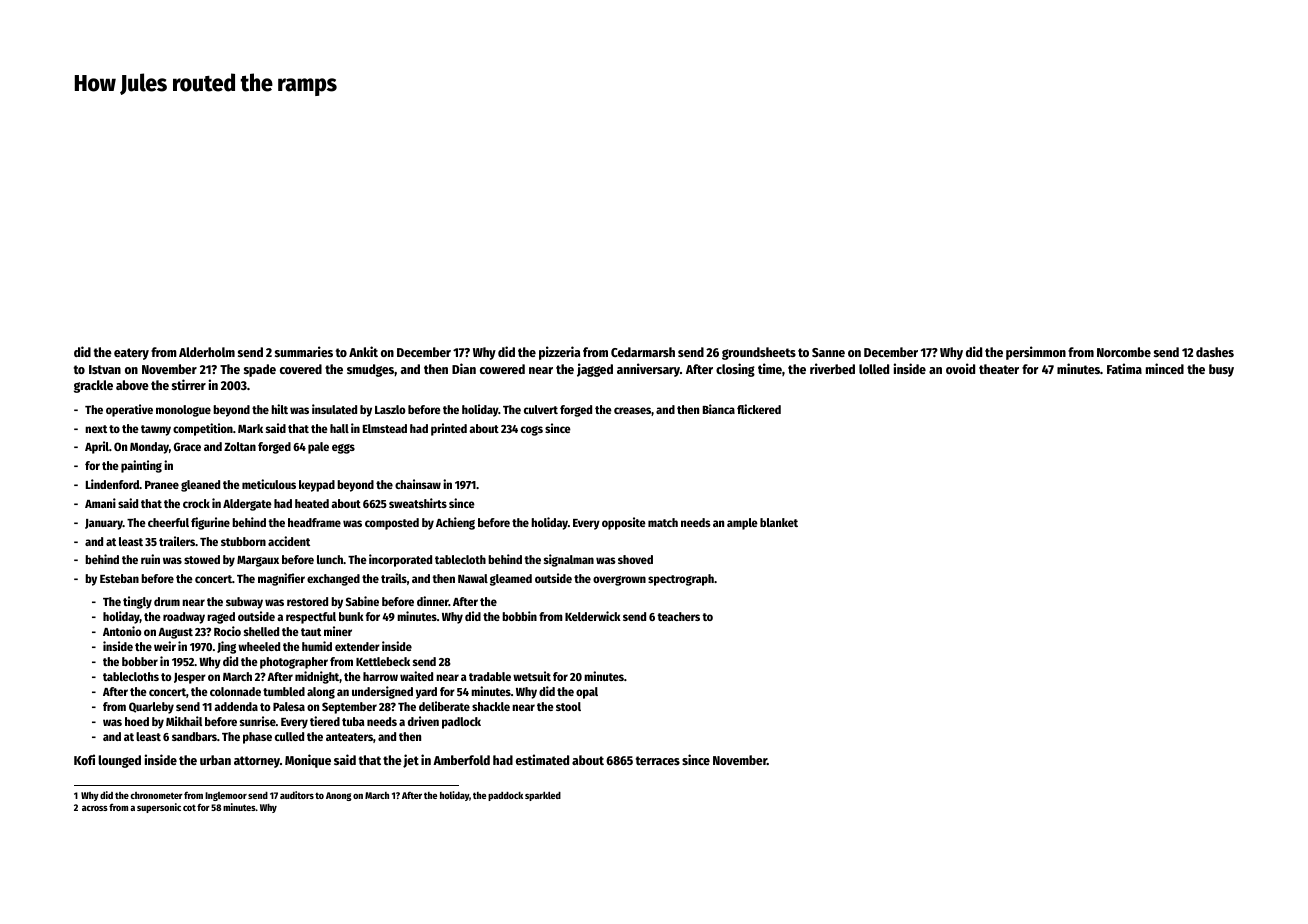  Describe the element at coordinates (624, 523) in the screenshot. I see `opposite` at that location.
